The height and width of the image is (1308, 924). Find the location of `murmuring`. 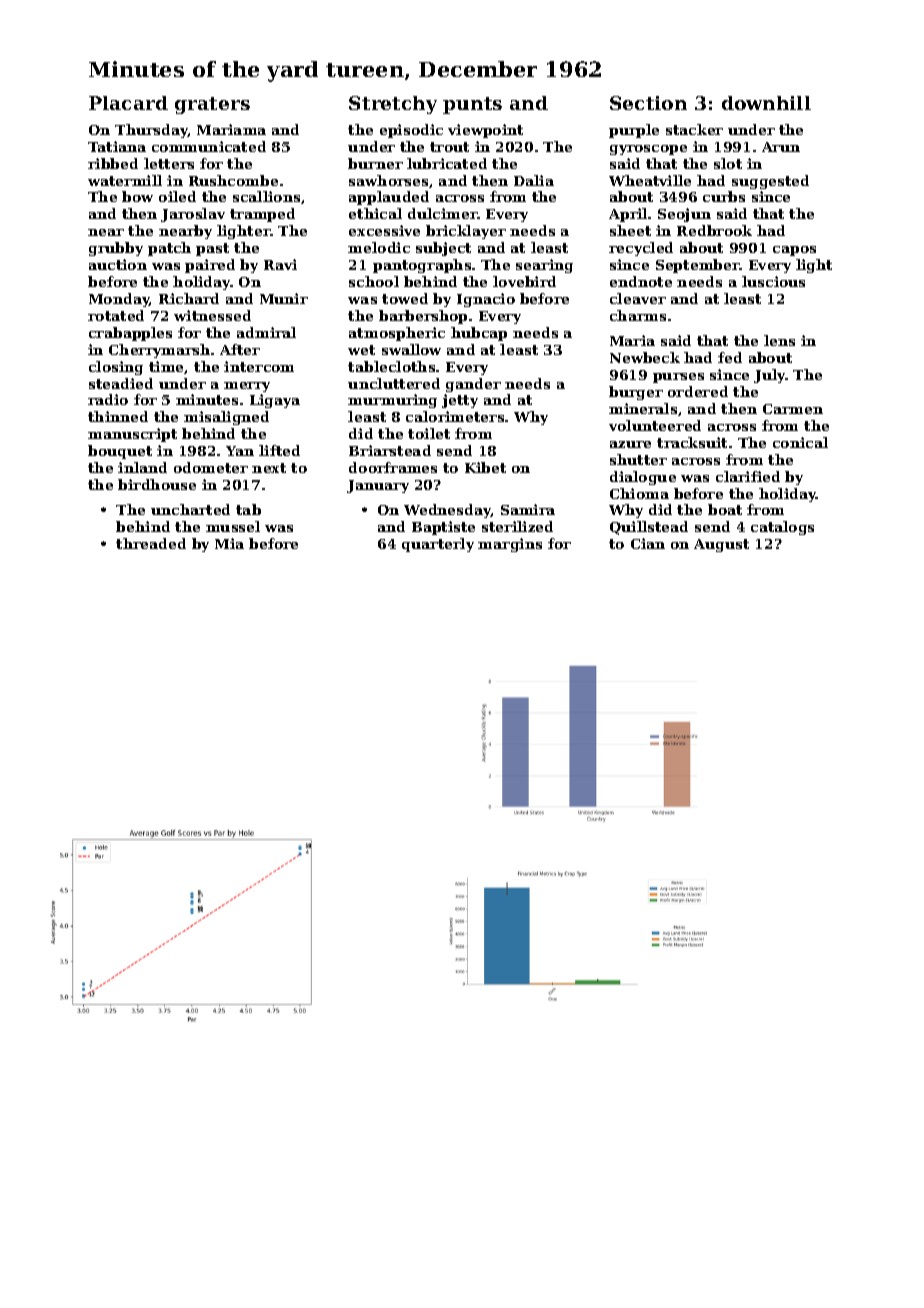

murmuring is located at coordinates (392, 401).
